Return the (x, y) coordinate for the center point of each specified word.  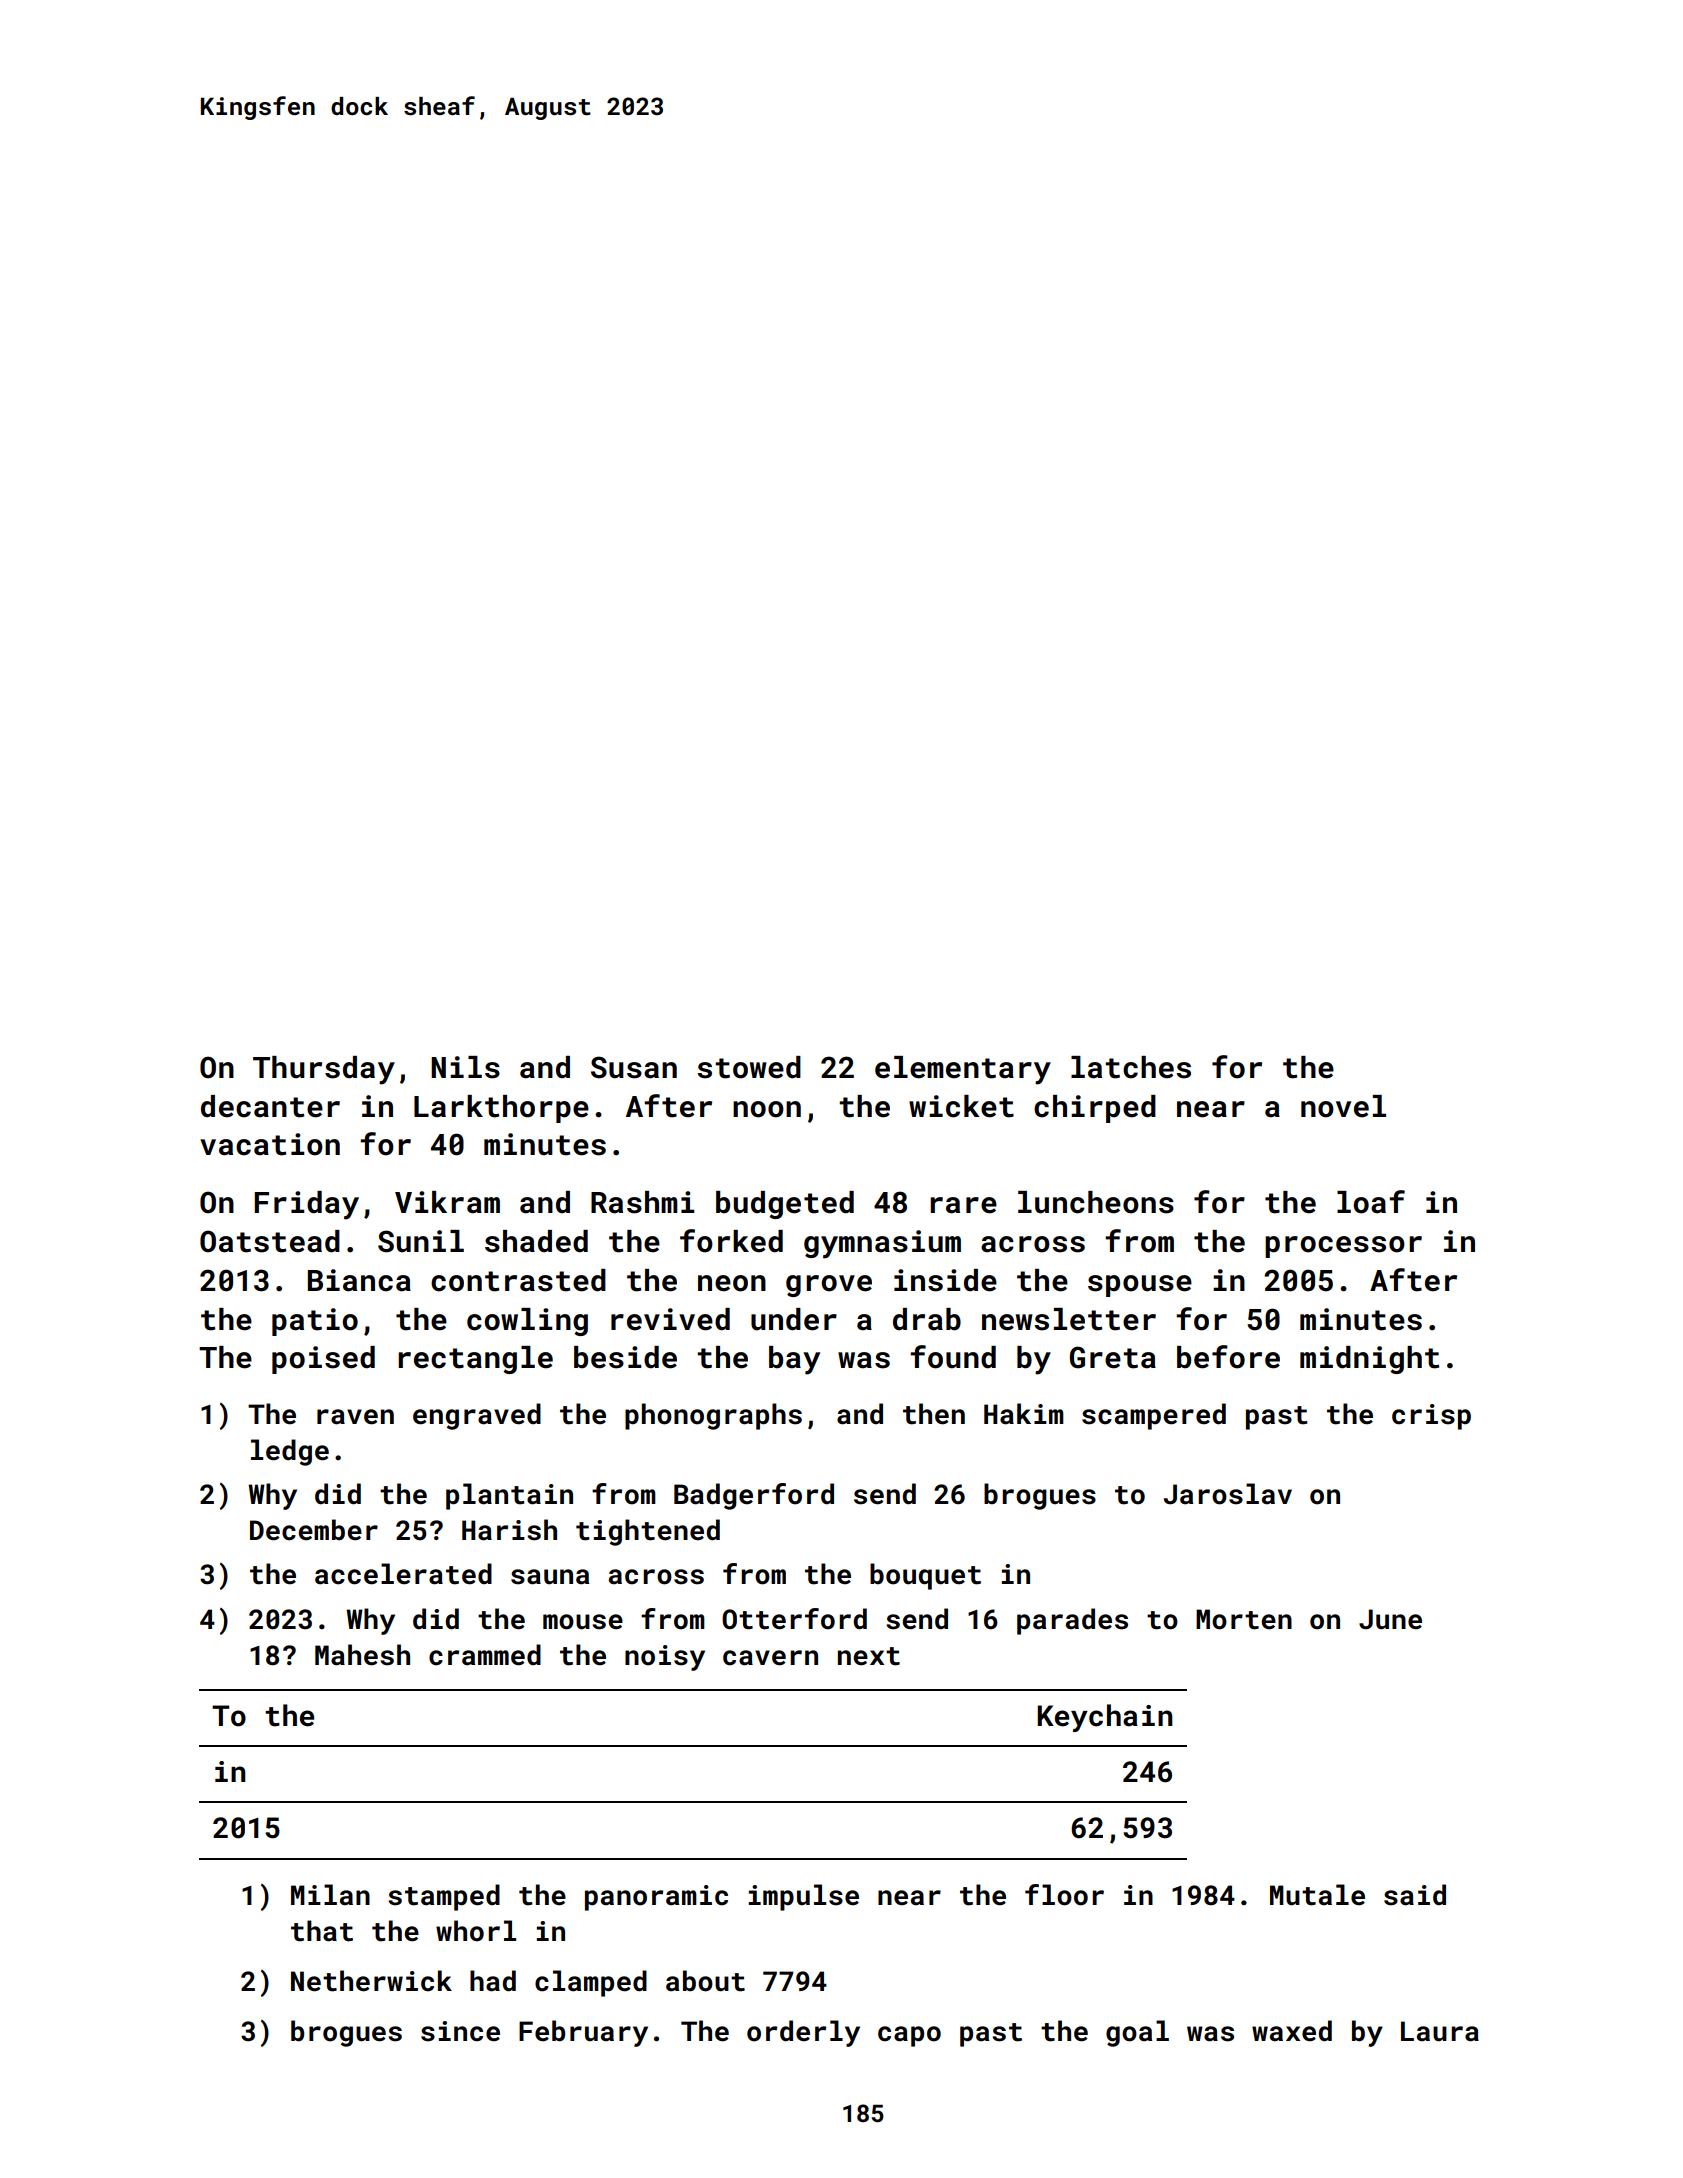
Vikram (447, 1202)
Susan (634, 1067)
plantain (509, 1496)
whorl (476, 1931)
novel (1343, 1106)
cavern (770, 1658)
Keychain (1105, 1718)
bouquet (925, 1576)
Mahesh (362, 1655)
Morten (1244, 1619)
